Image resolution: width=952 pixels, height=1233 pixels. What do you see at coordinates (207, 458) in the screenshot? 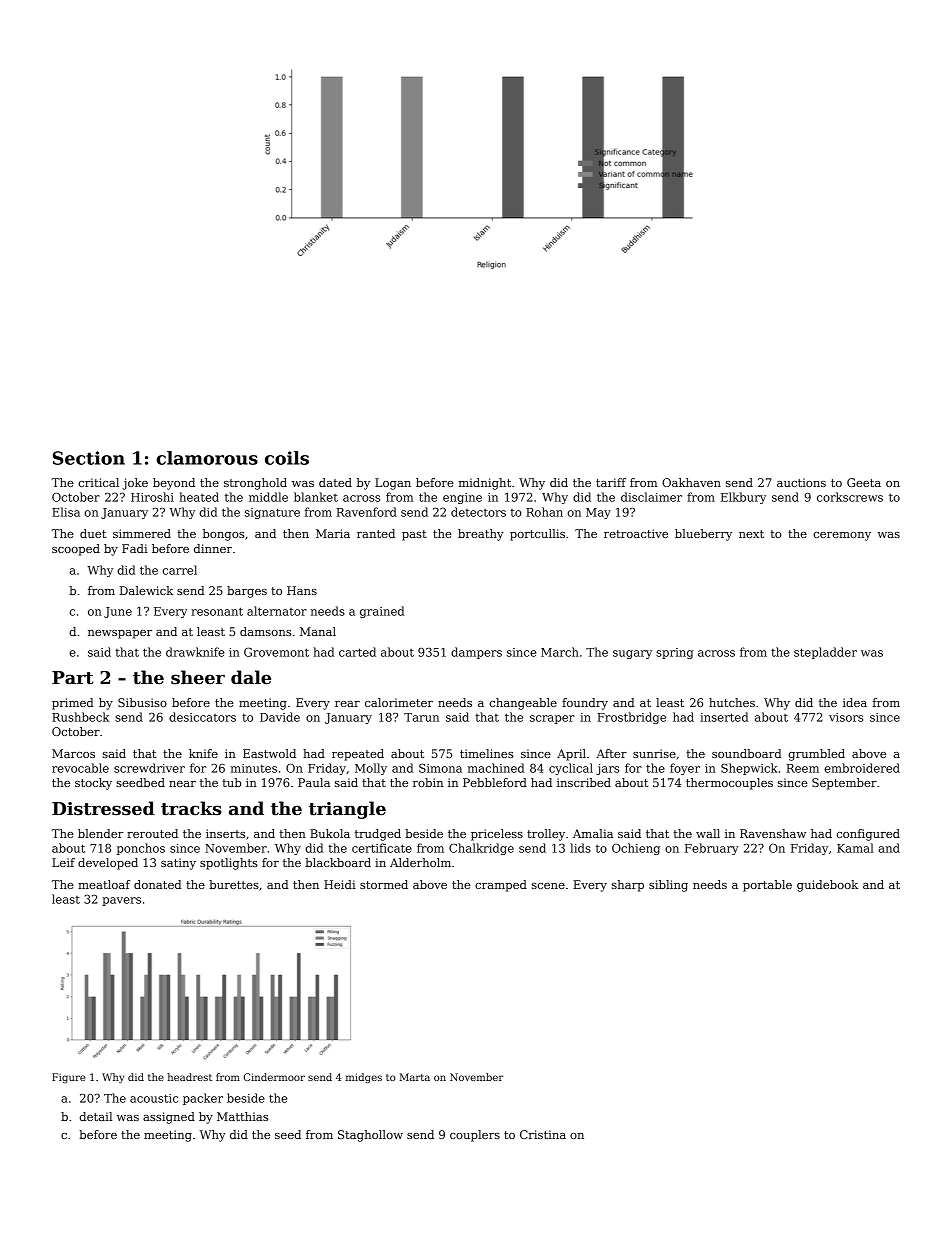
I see `clamorous` at bounding box center [207, 458].
